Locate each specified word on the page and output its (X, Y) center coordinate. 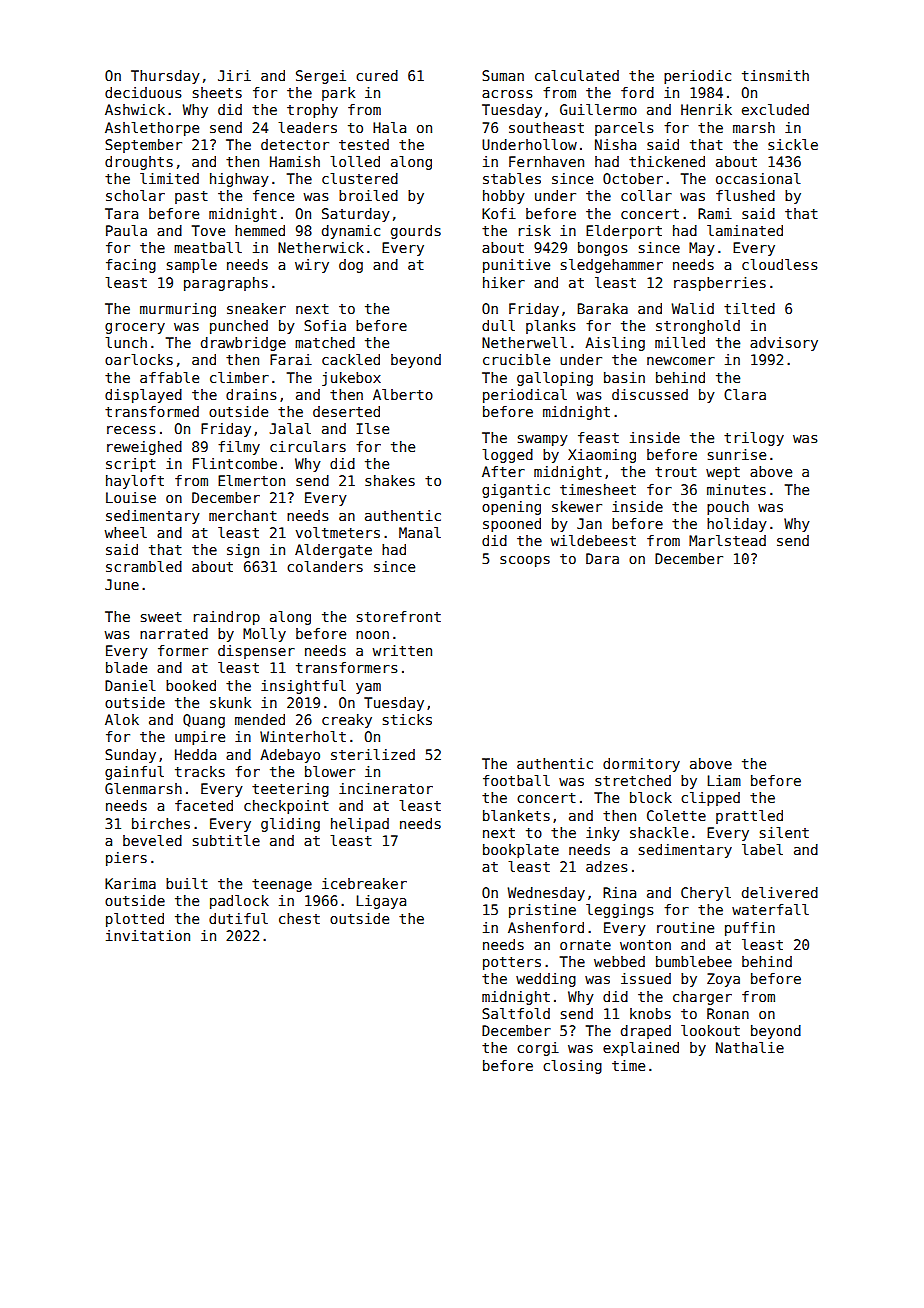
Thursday (165, 77)
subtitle (226, 840)
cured (377, 75)
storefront (399, 616)
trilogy (754, 439)
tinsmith (775, 75)
